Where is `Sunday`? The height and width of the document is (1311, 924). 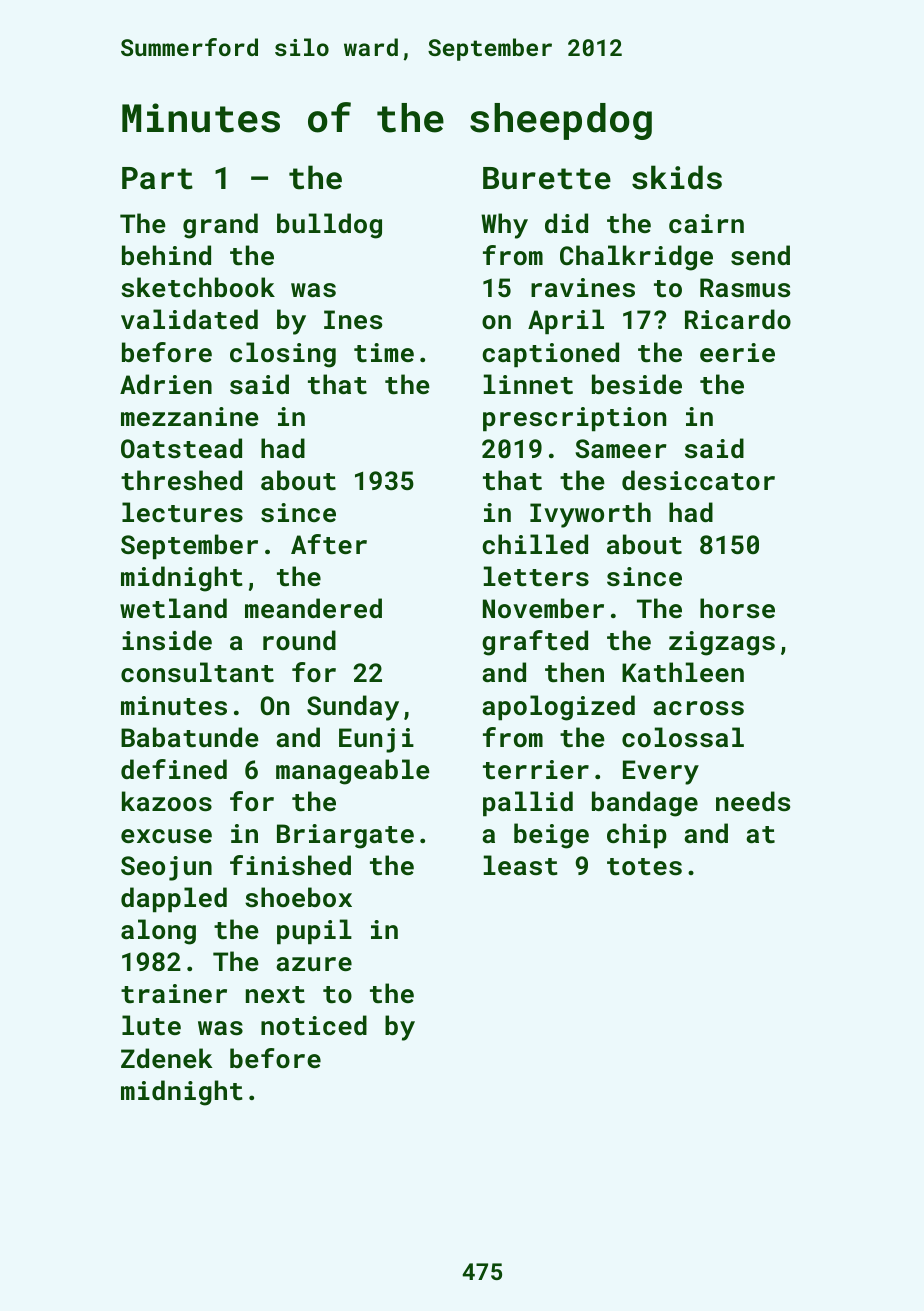
Sunday is located at coordinates (353, 708).
